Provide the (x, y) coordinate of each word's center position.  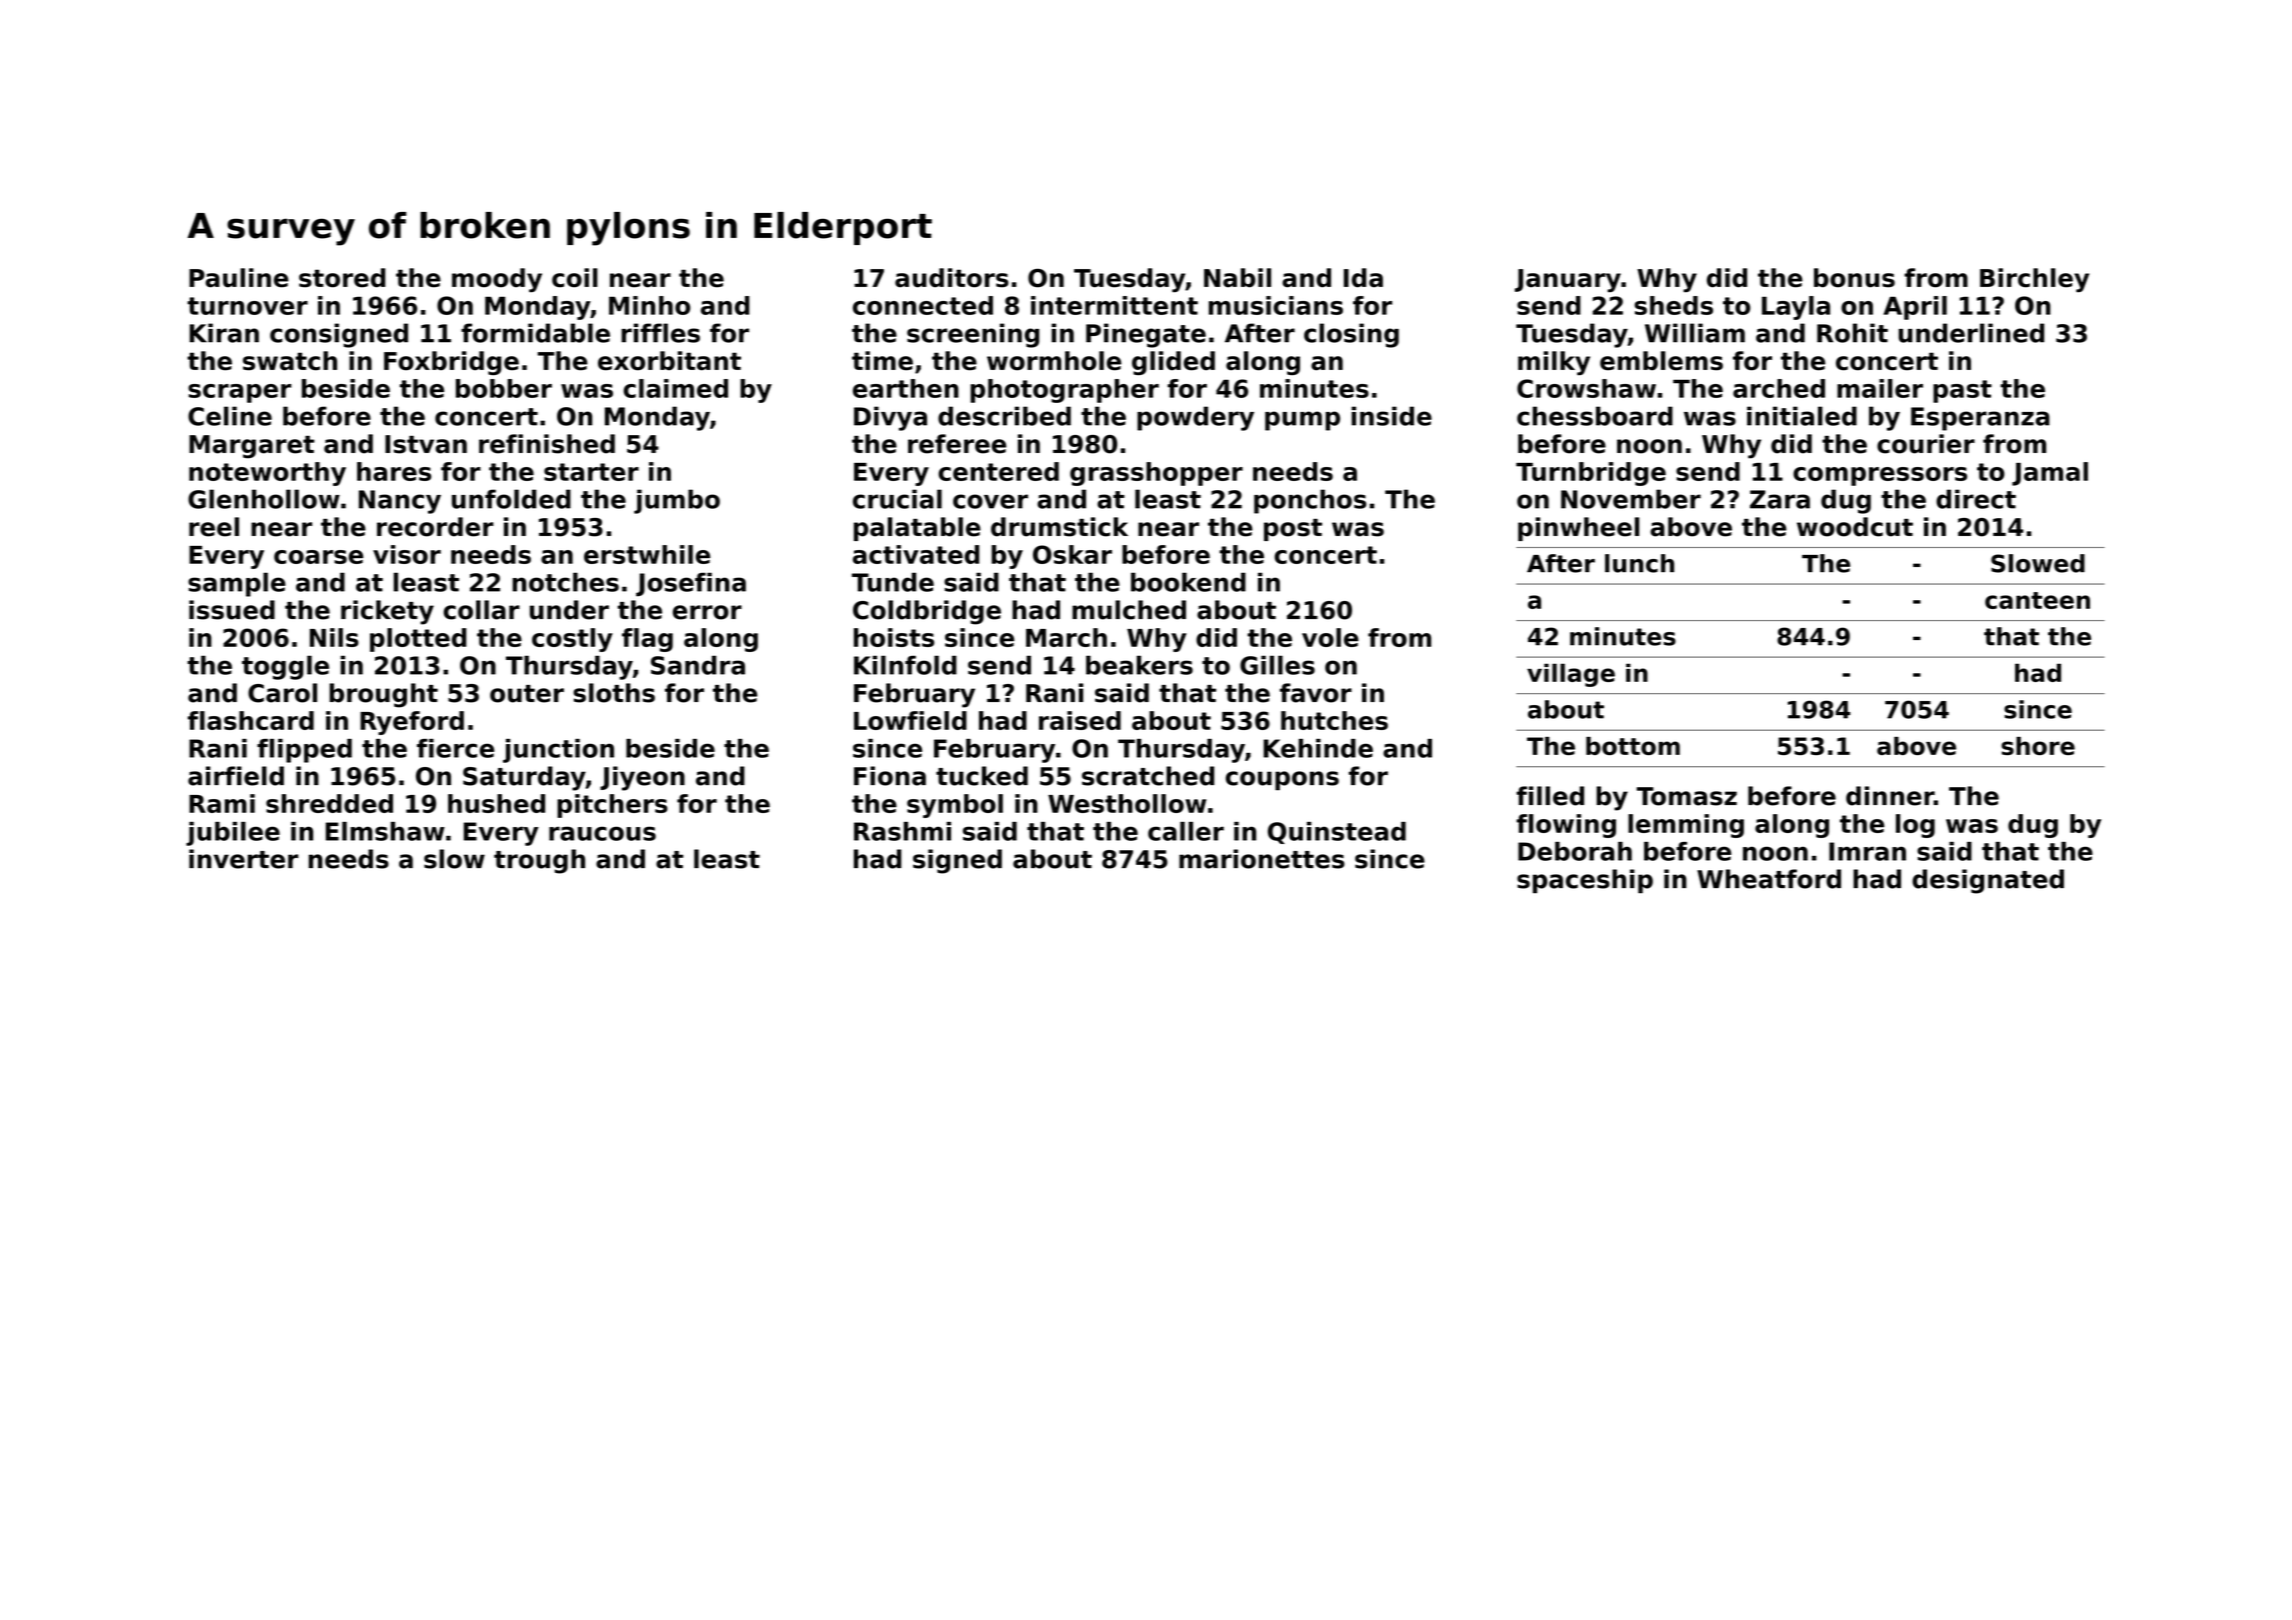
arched (1779, 388)
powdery (1195, 418)
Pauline (239, 278)
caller (1186, 831)
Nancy (400, 502)
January (1568, 280)
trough (539, 861)
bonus (1854, 278)
